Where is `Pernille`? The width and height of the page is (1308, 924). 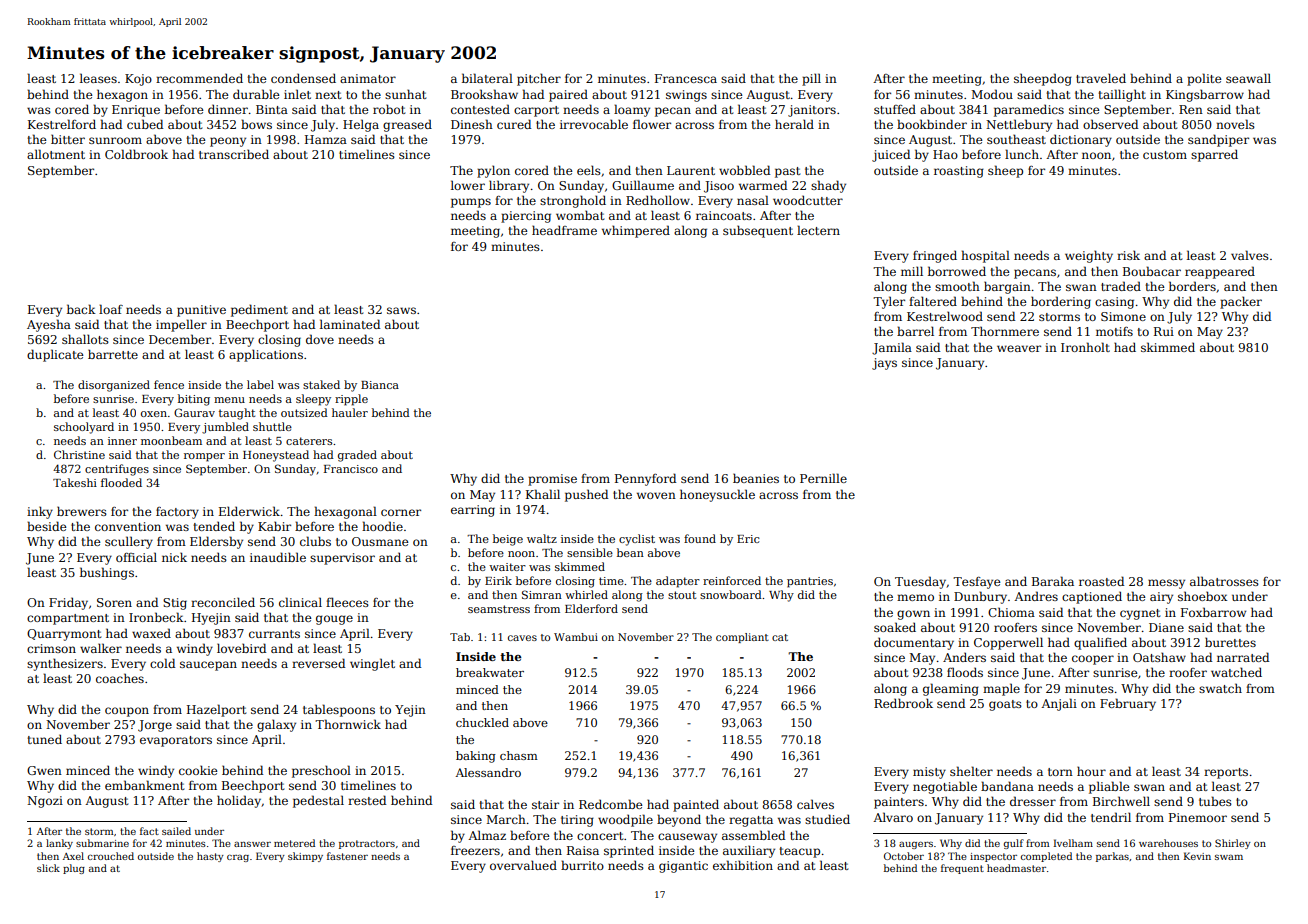
Pernille is located at coordinates (823, 478).
